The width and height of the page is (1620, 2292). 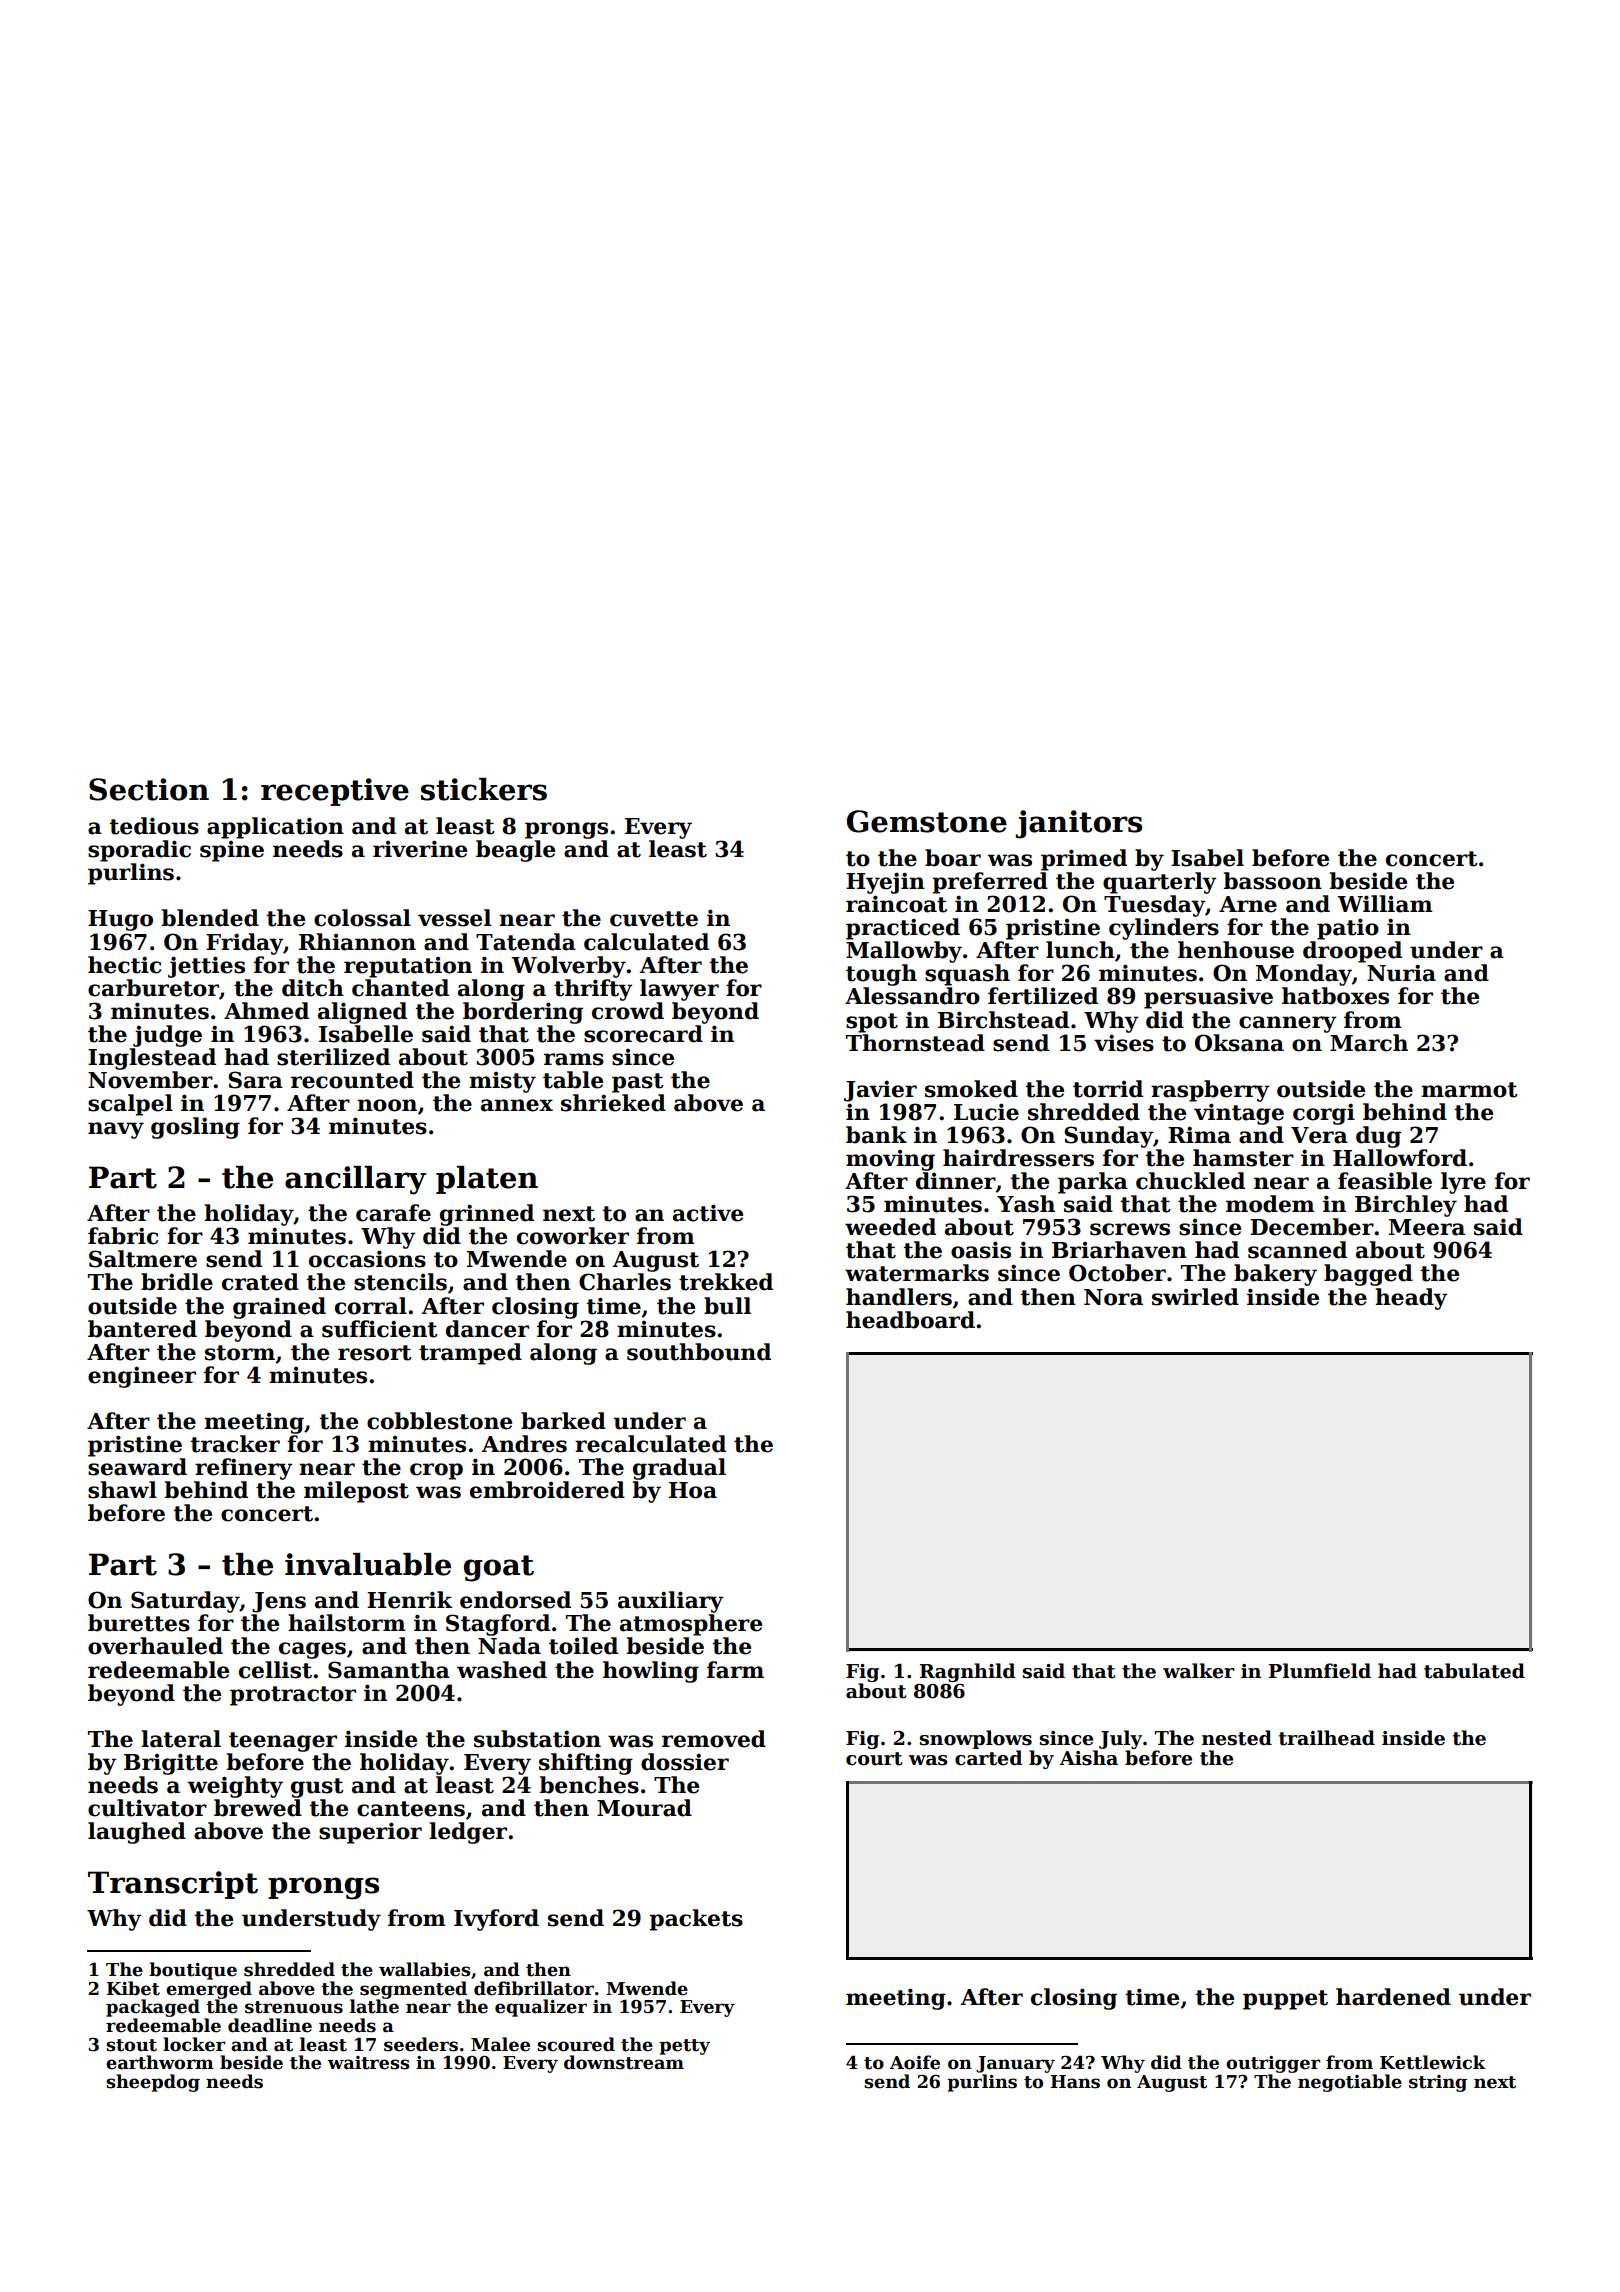 I want to click on goat, so click(x=499, y=1568).
